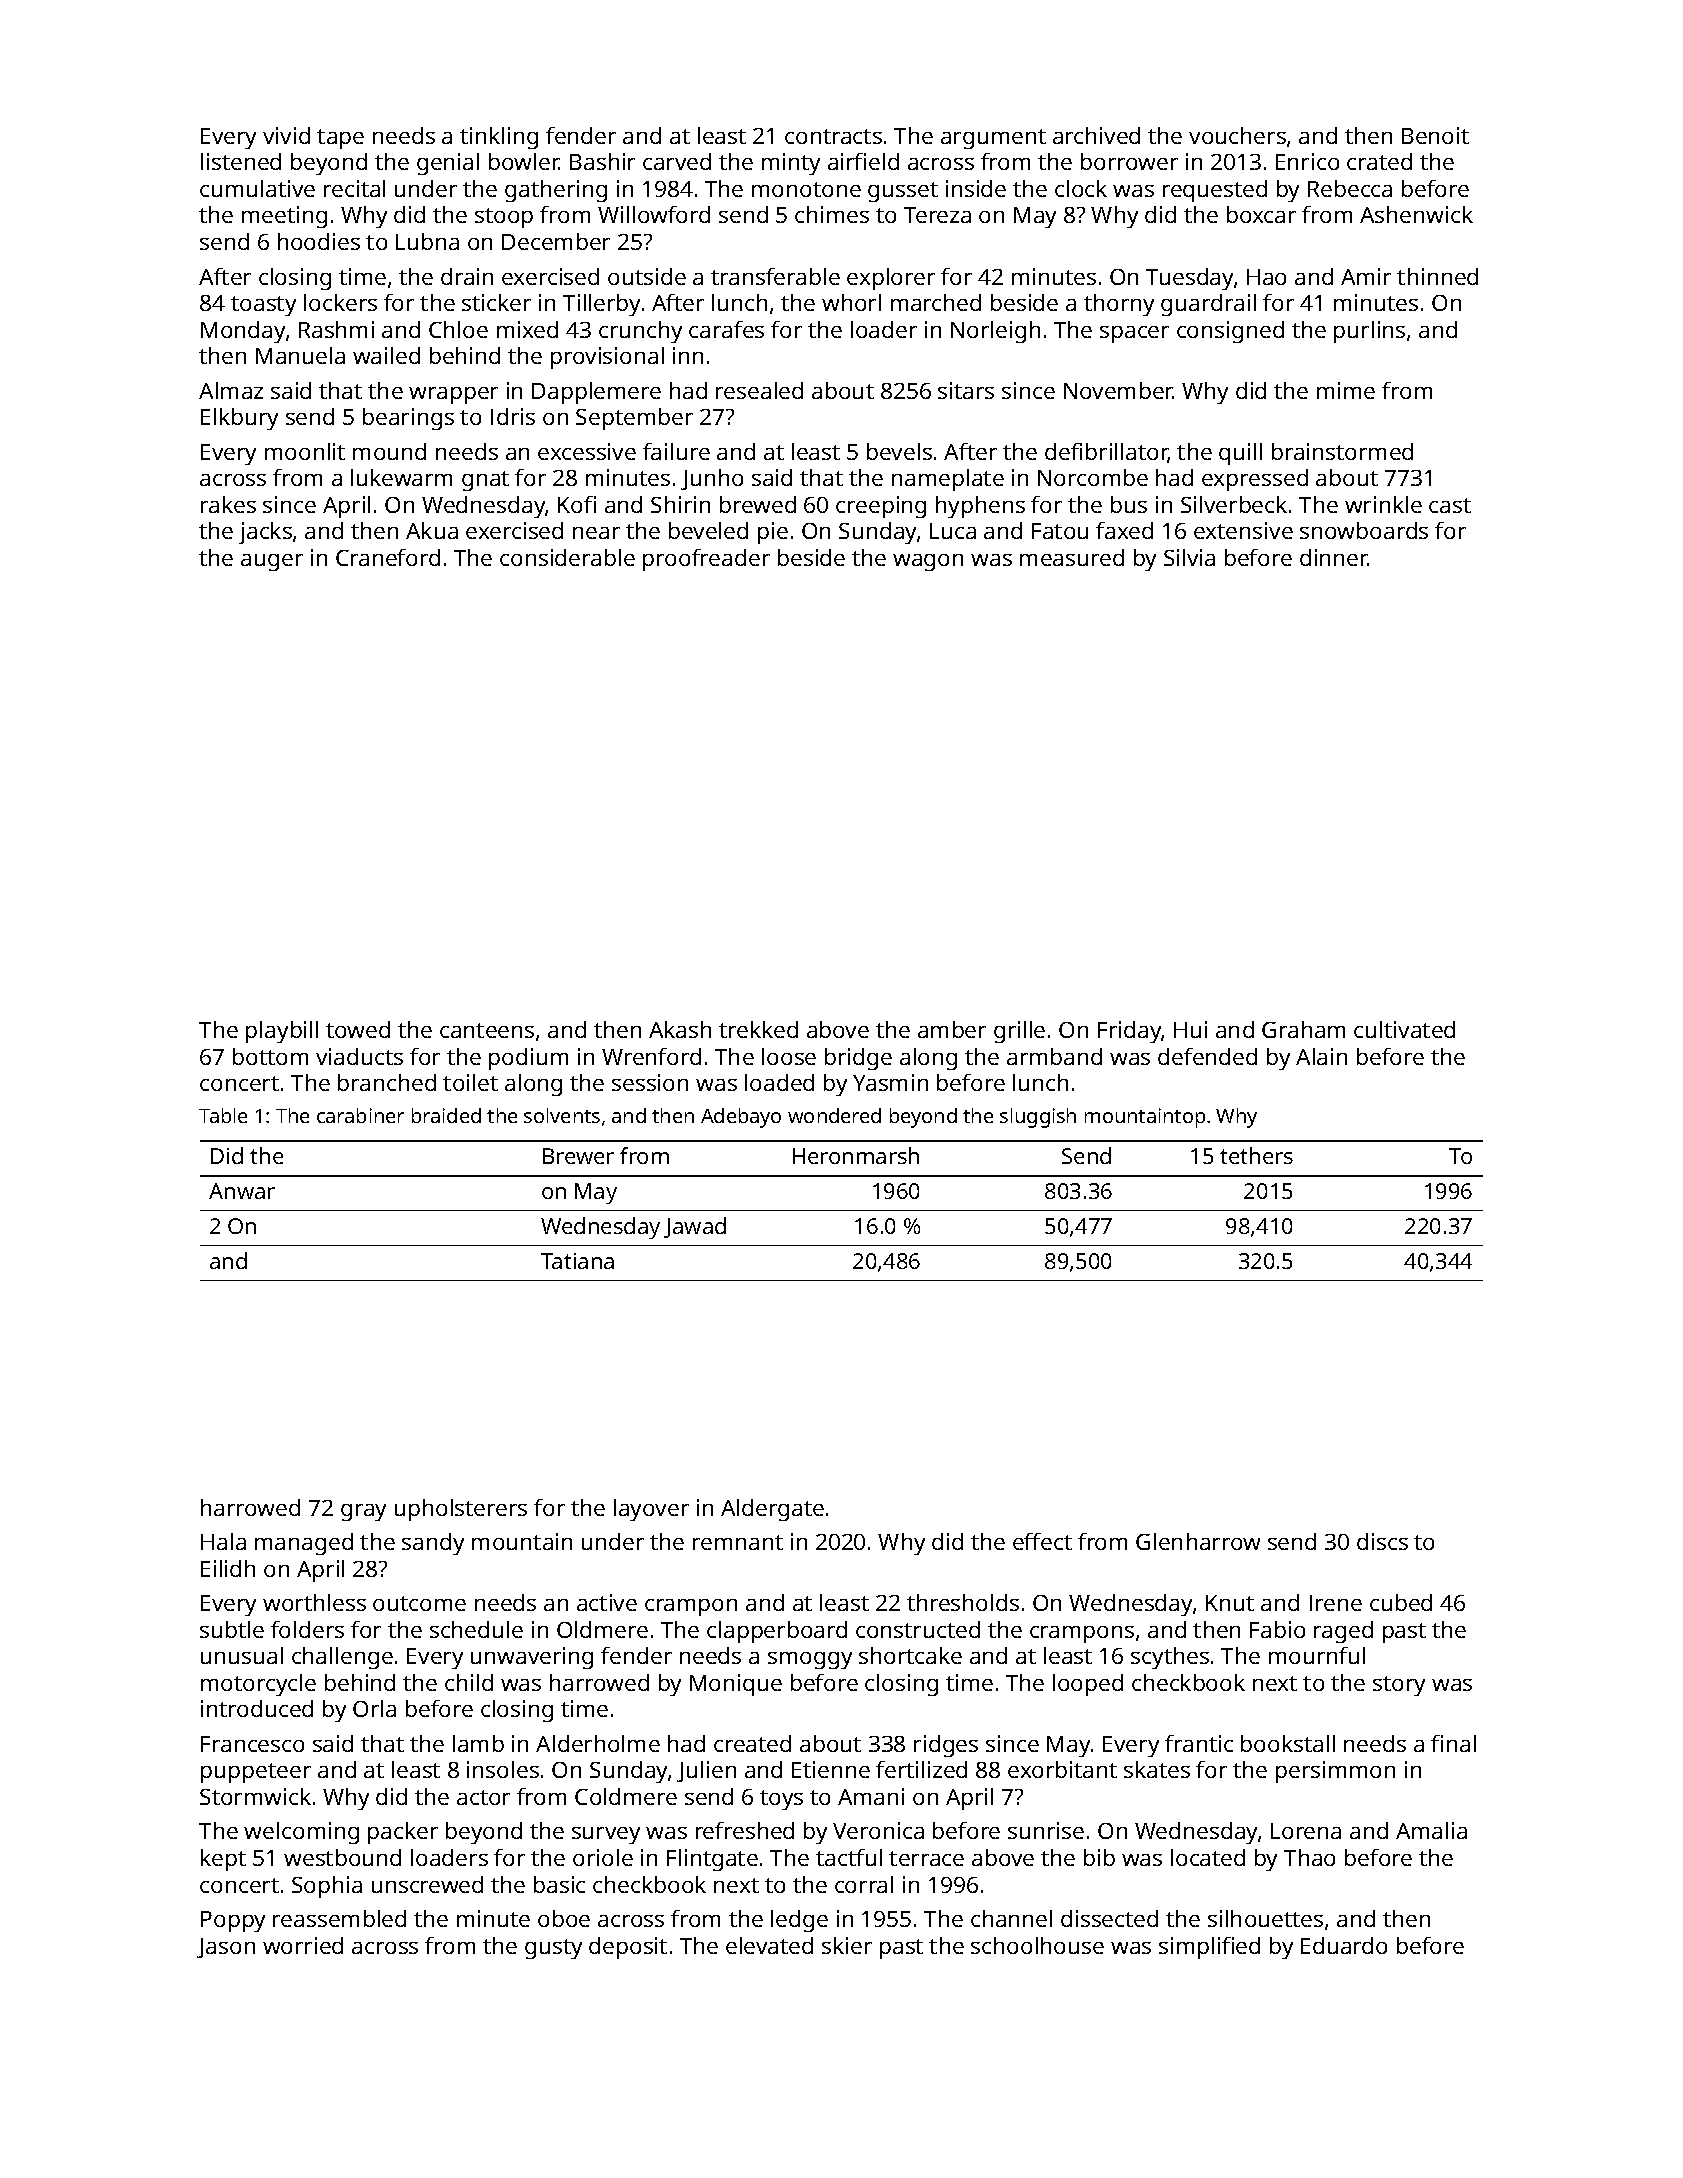 The image size is (1683, 2178). Describe the element at coordinates (1256, 1155) in the screenshot. I see `tethers` at that location.
